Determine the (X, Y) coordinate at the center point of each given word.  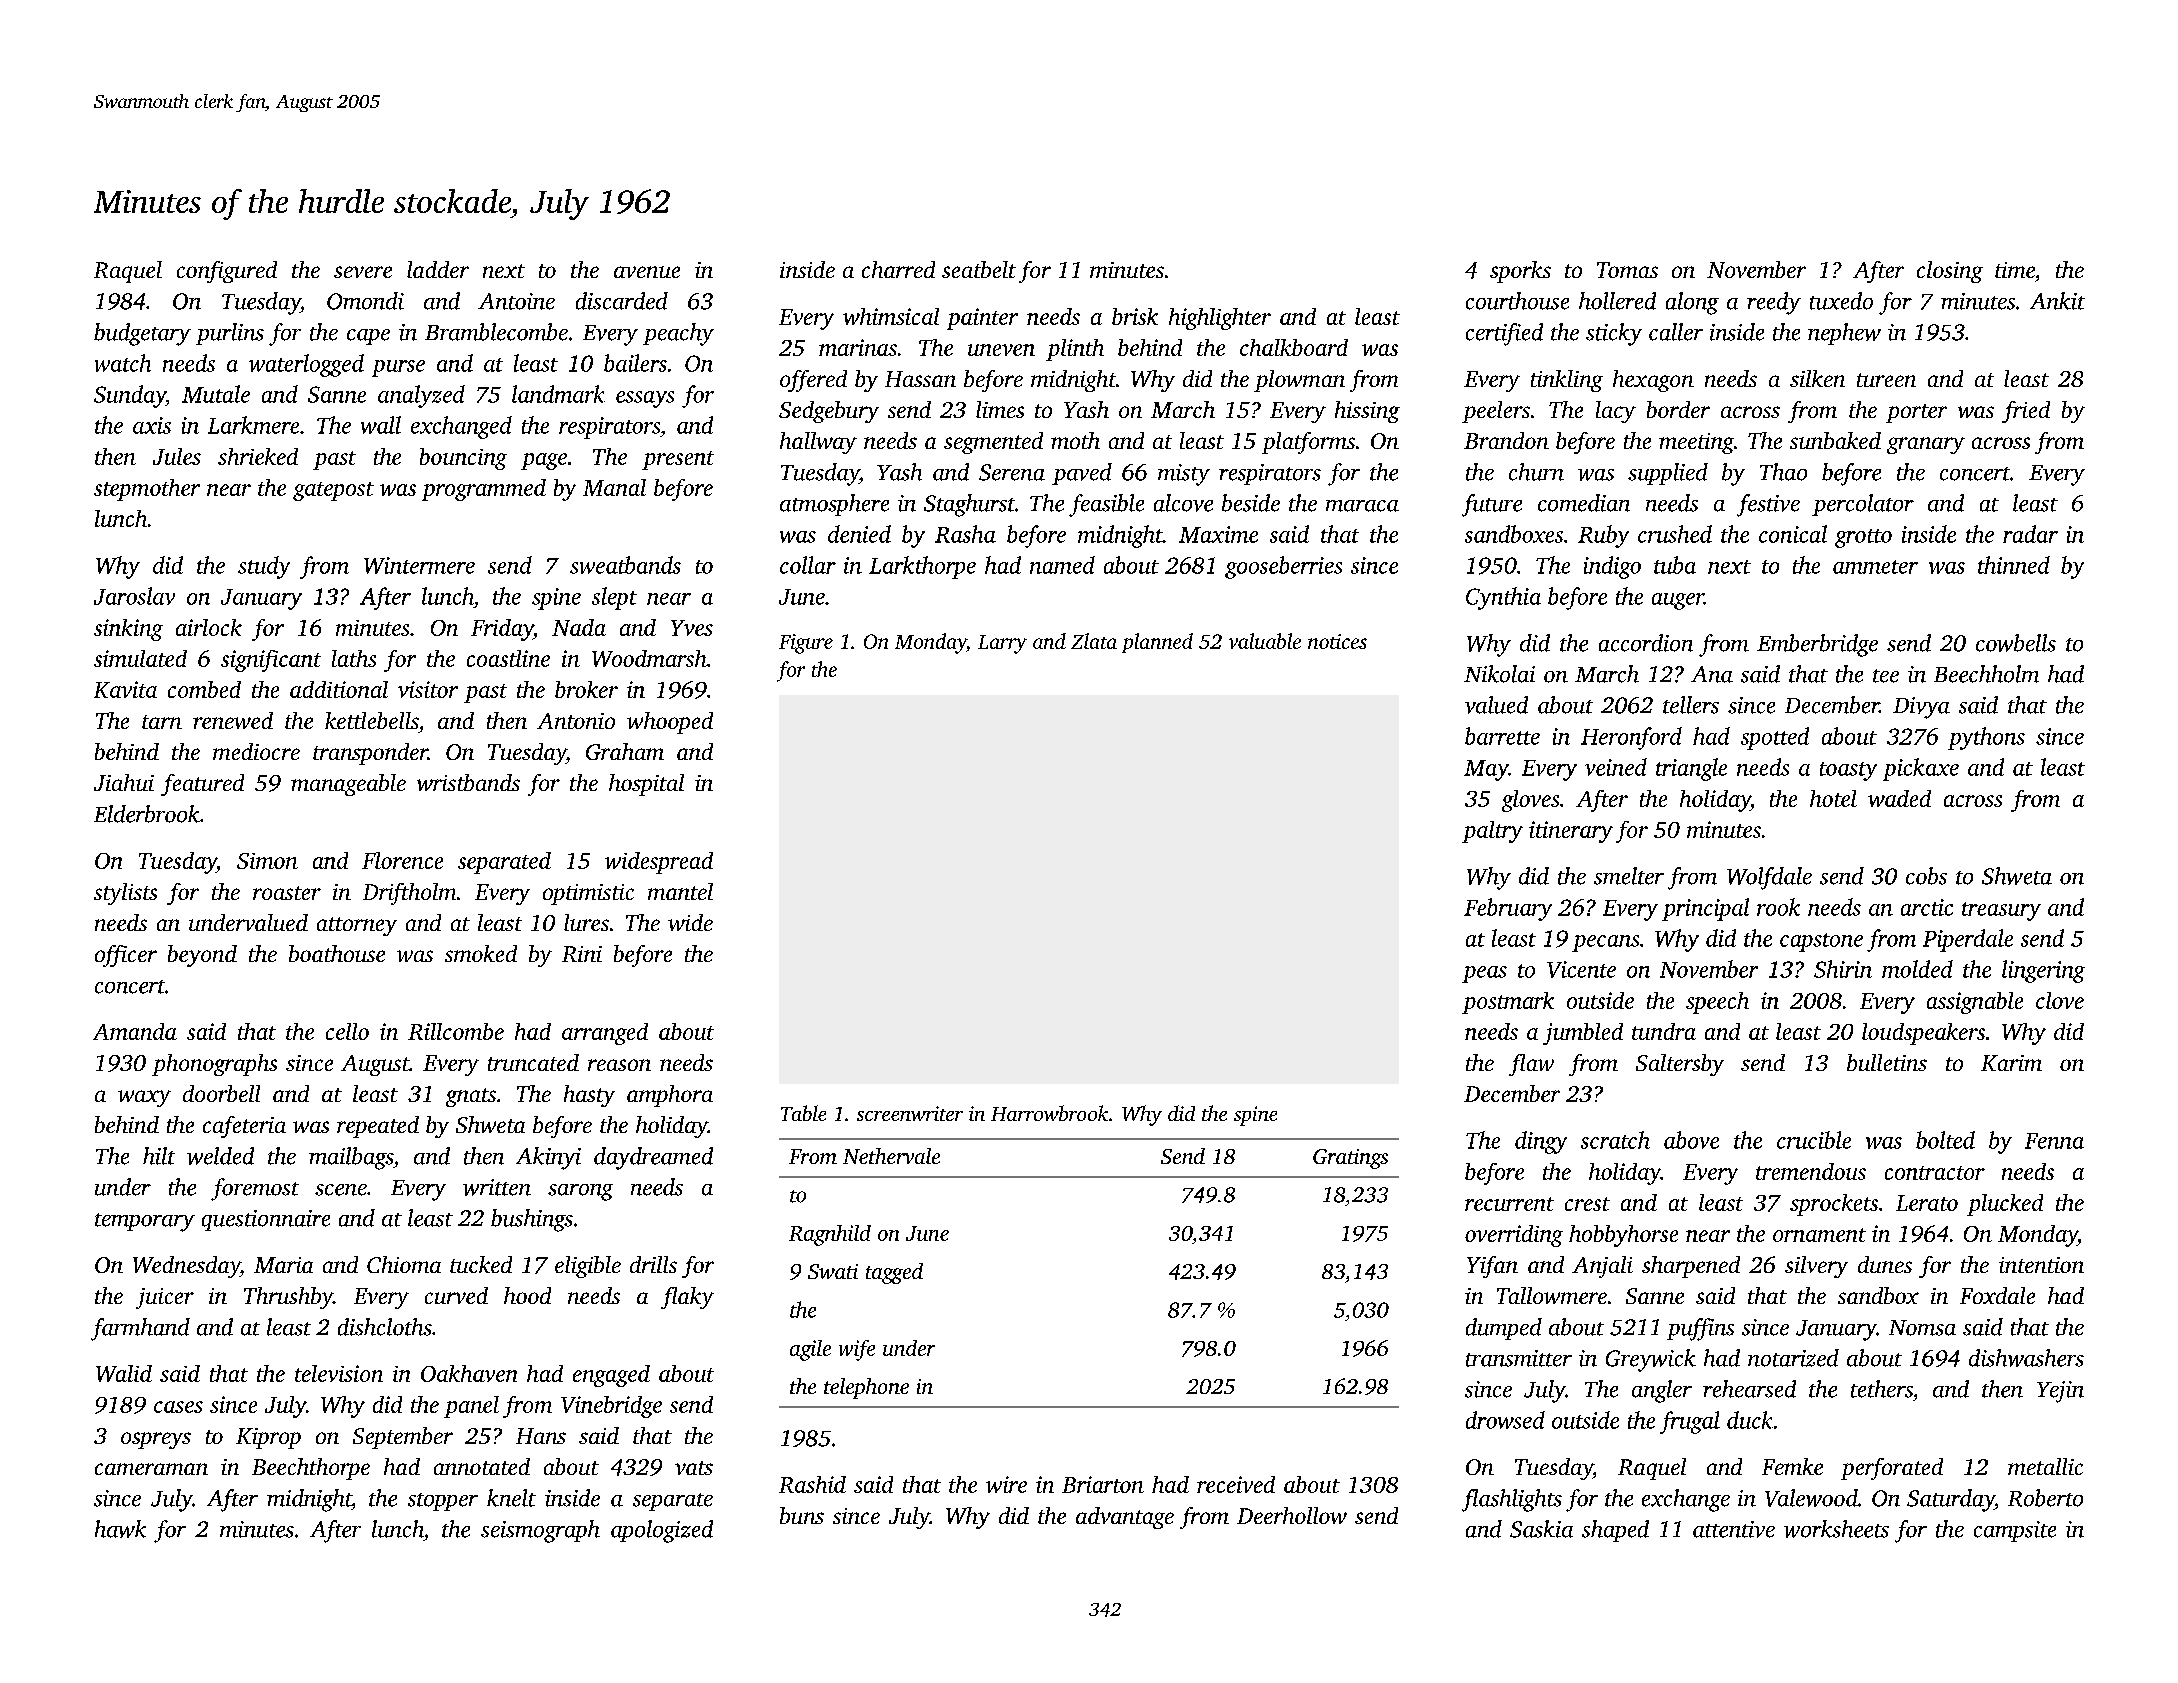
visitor (428, 689)
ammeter (1875, 567)
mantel (680, 891)
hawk (120, 1529)
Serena (1012, 472)
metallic (2045, 1466)
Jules (177, 456)
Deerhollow (1292, 1515)
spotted (1775, 738)
